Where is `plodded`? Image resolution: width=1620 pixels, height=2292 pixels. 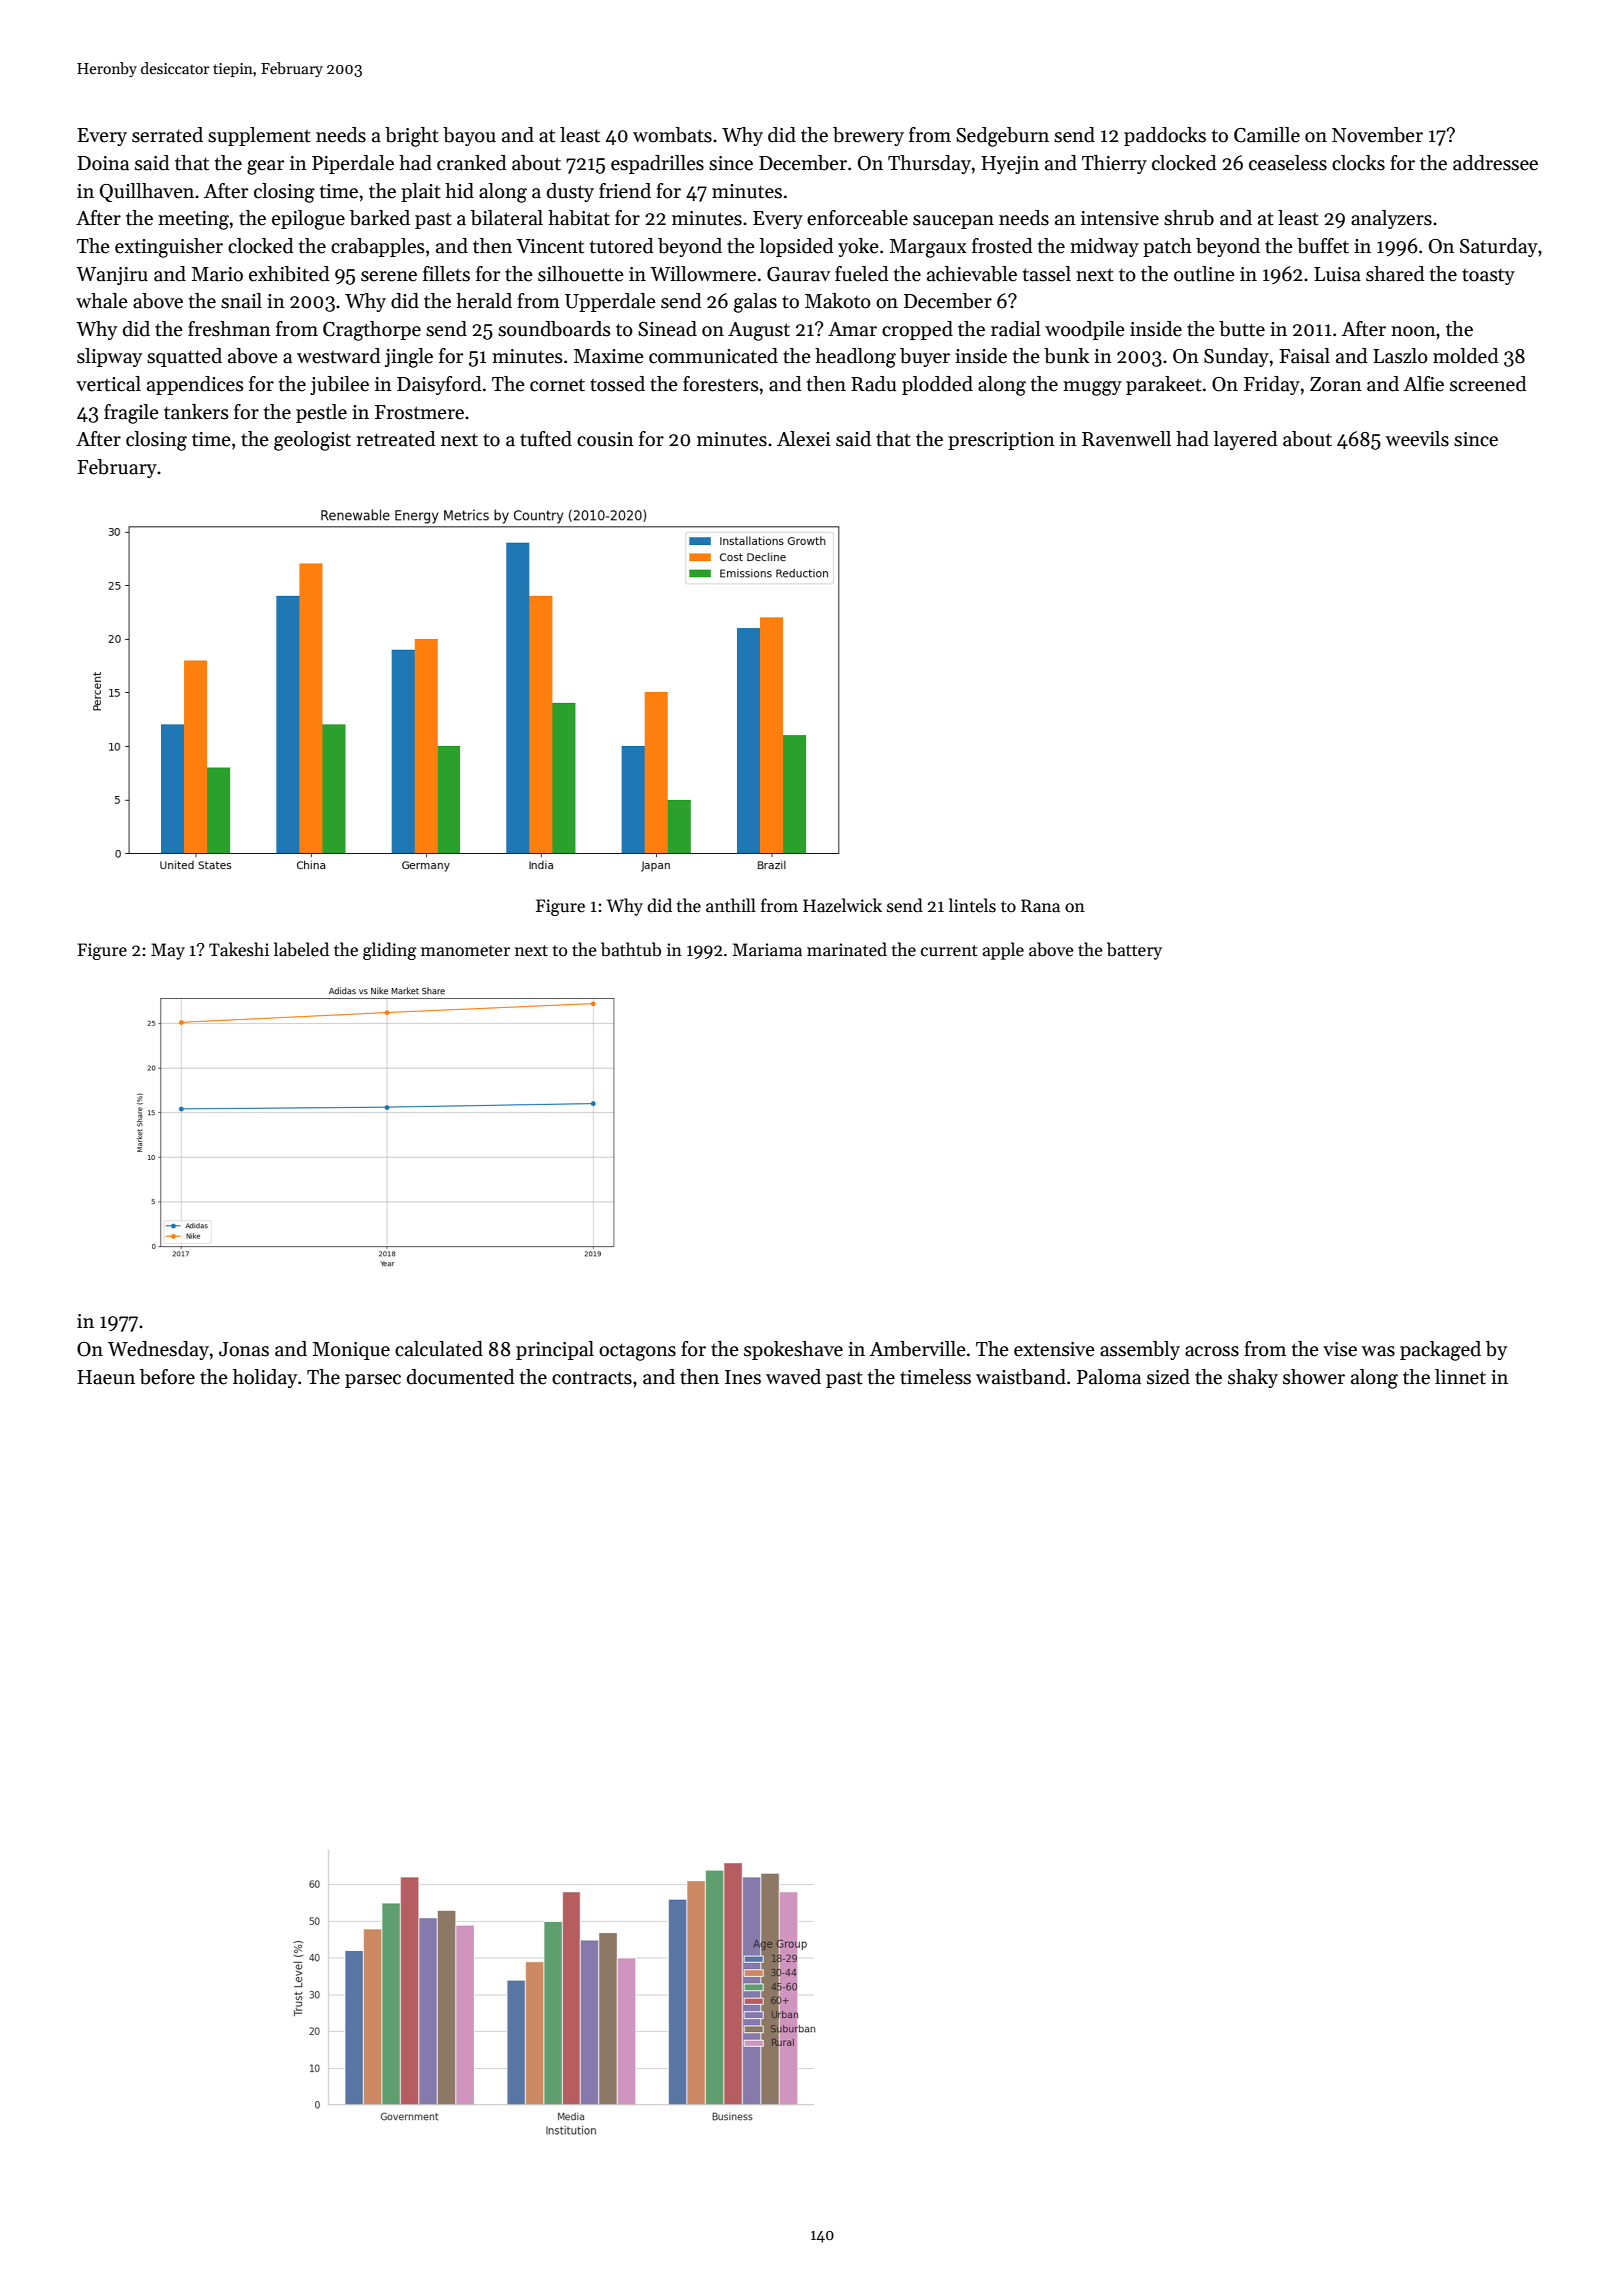
plodded is located at coordinates (937, 385).
